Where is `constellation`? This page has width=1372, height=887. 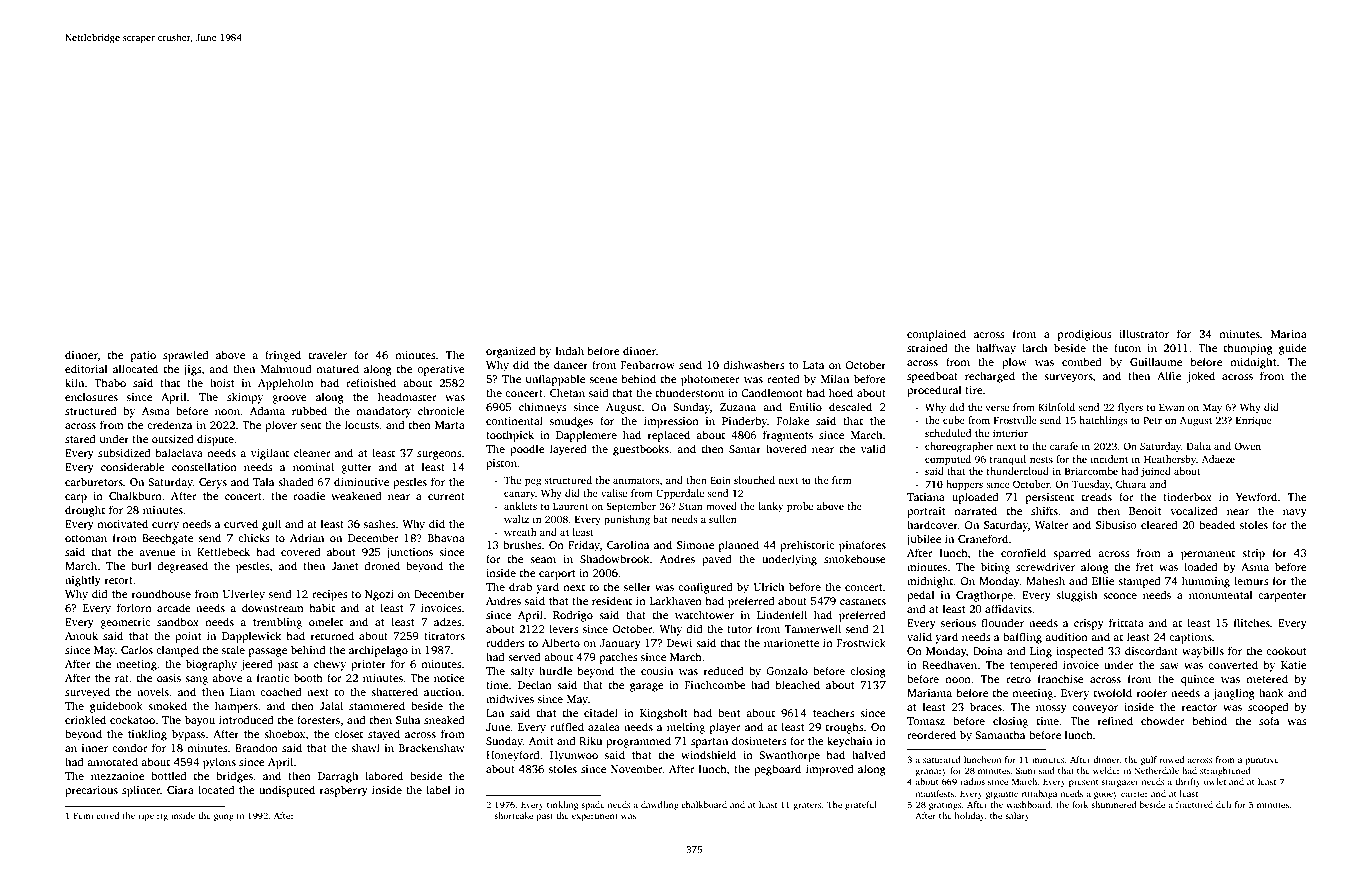 constellation is located at coordinates (204, 466).
